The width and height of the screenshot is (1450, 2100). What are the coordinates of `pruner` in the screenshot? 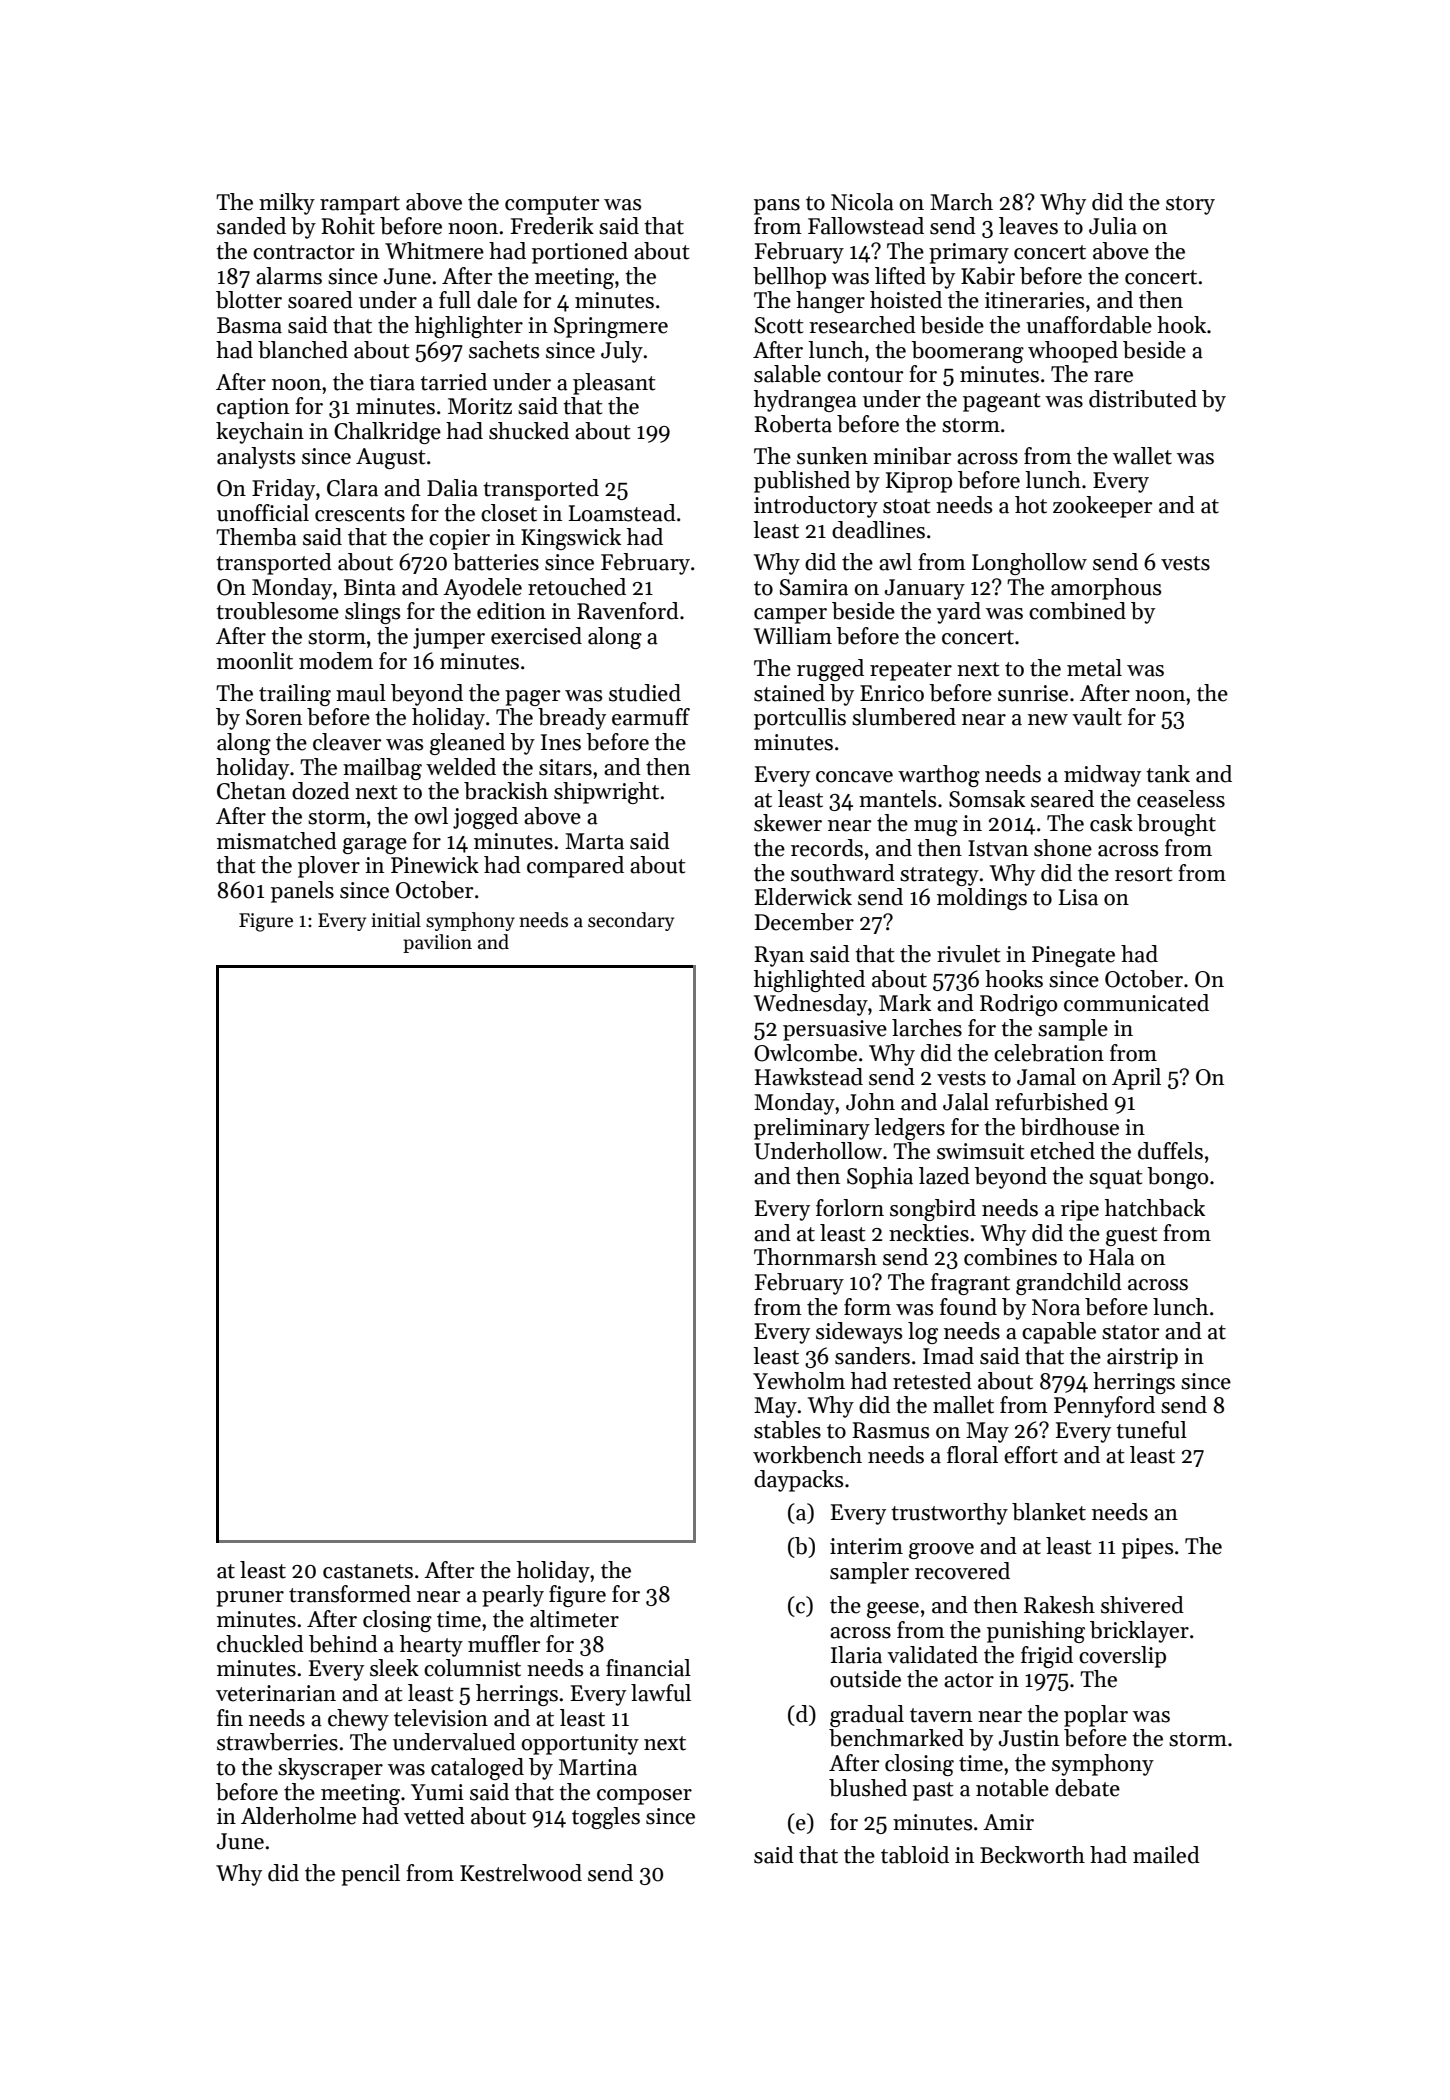 It's located at (250, 1599).
